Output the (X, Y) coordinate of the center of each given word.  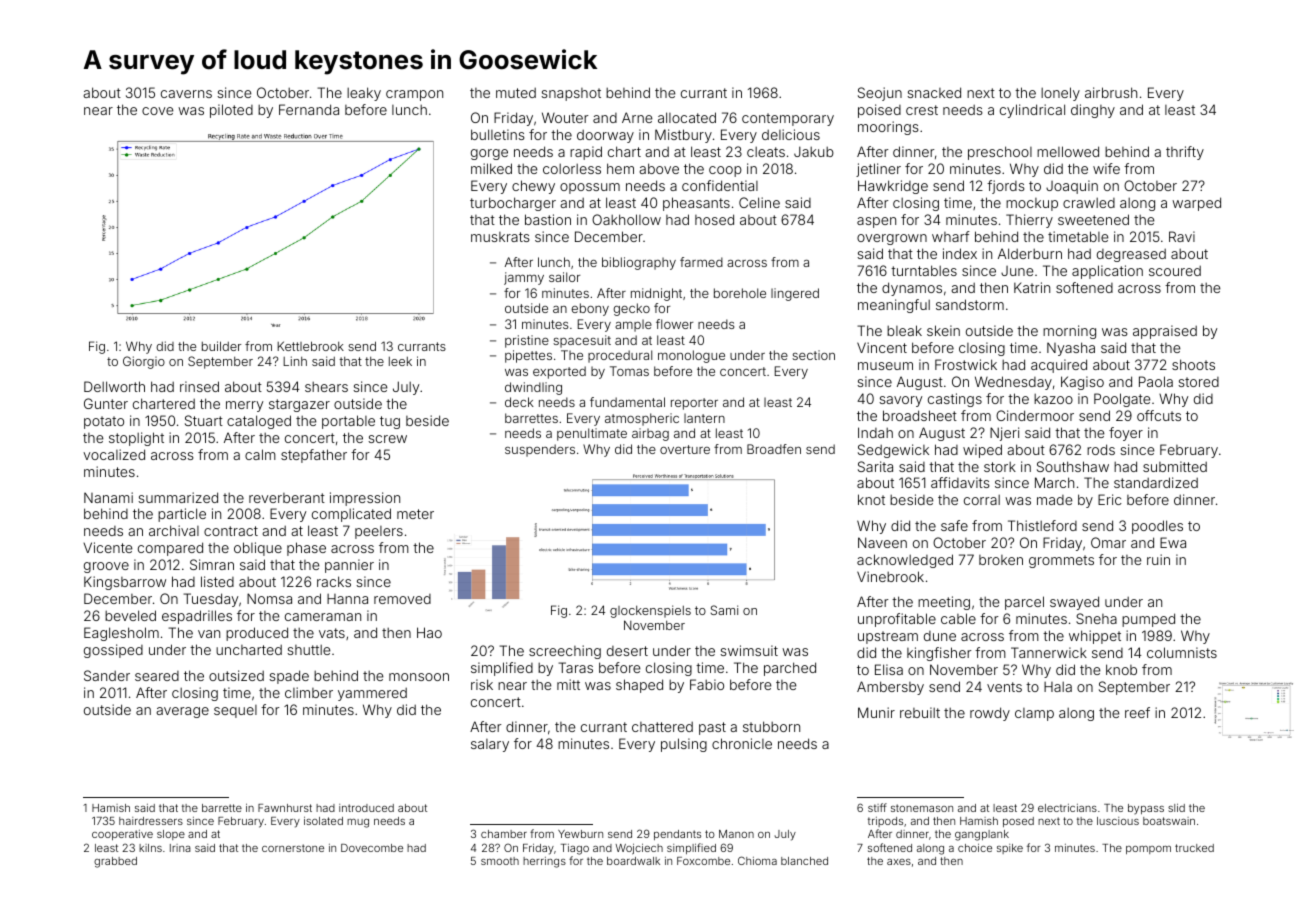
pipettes (528, 356)
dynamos (912, 289)
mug (358, 823)
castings (955, 400)
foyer (1126, 434)
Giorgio (144, 362)
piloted (231, 111)
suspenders (540, 450)
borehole (740, 293)
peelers (379, 532)
